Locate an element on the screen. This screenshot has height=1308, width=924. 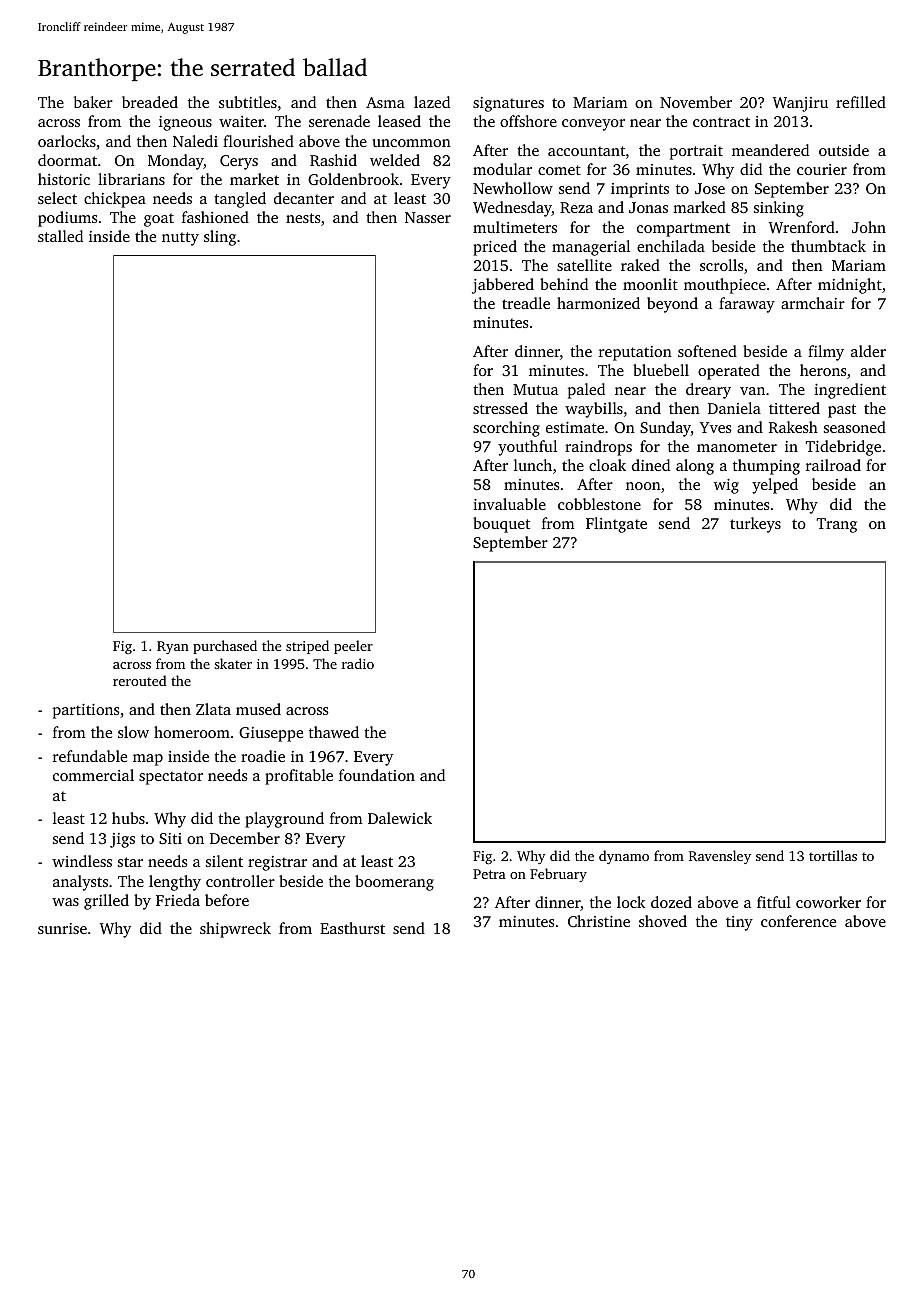
refilled is located at coordinates (861, 102).
